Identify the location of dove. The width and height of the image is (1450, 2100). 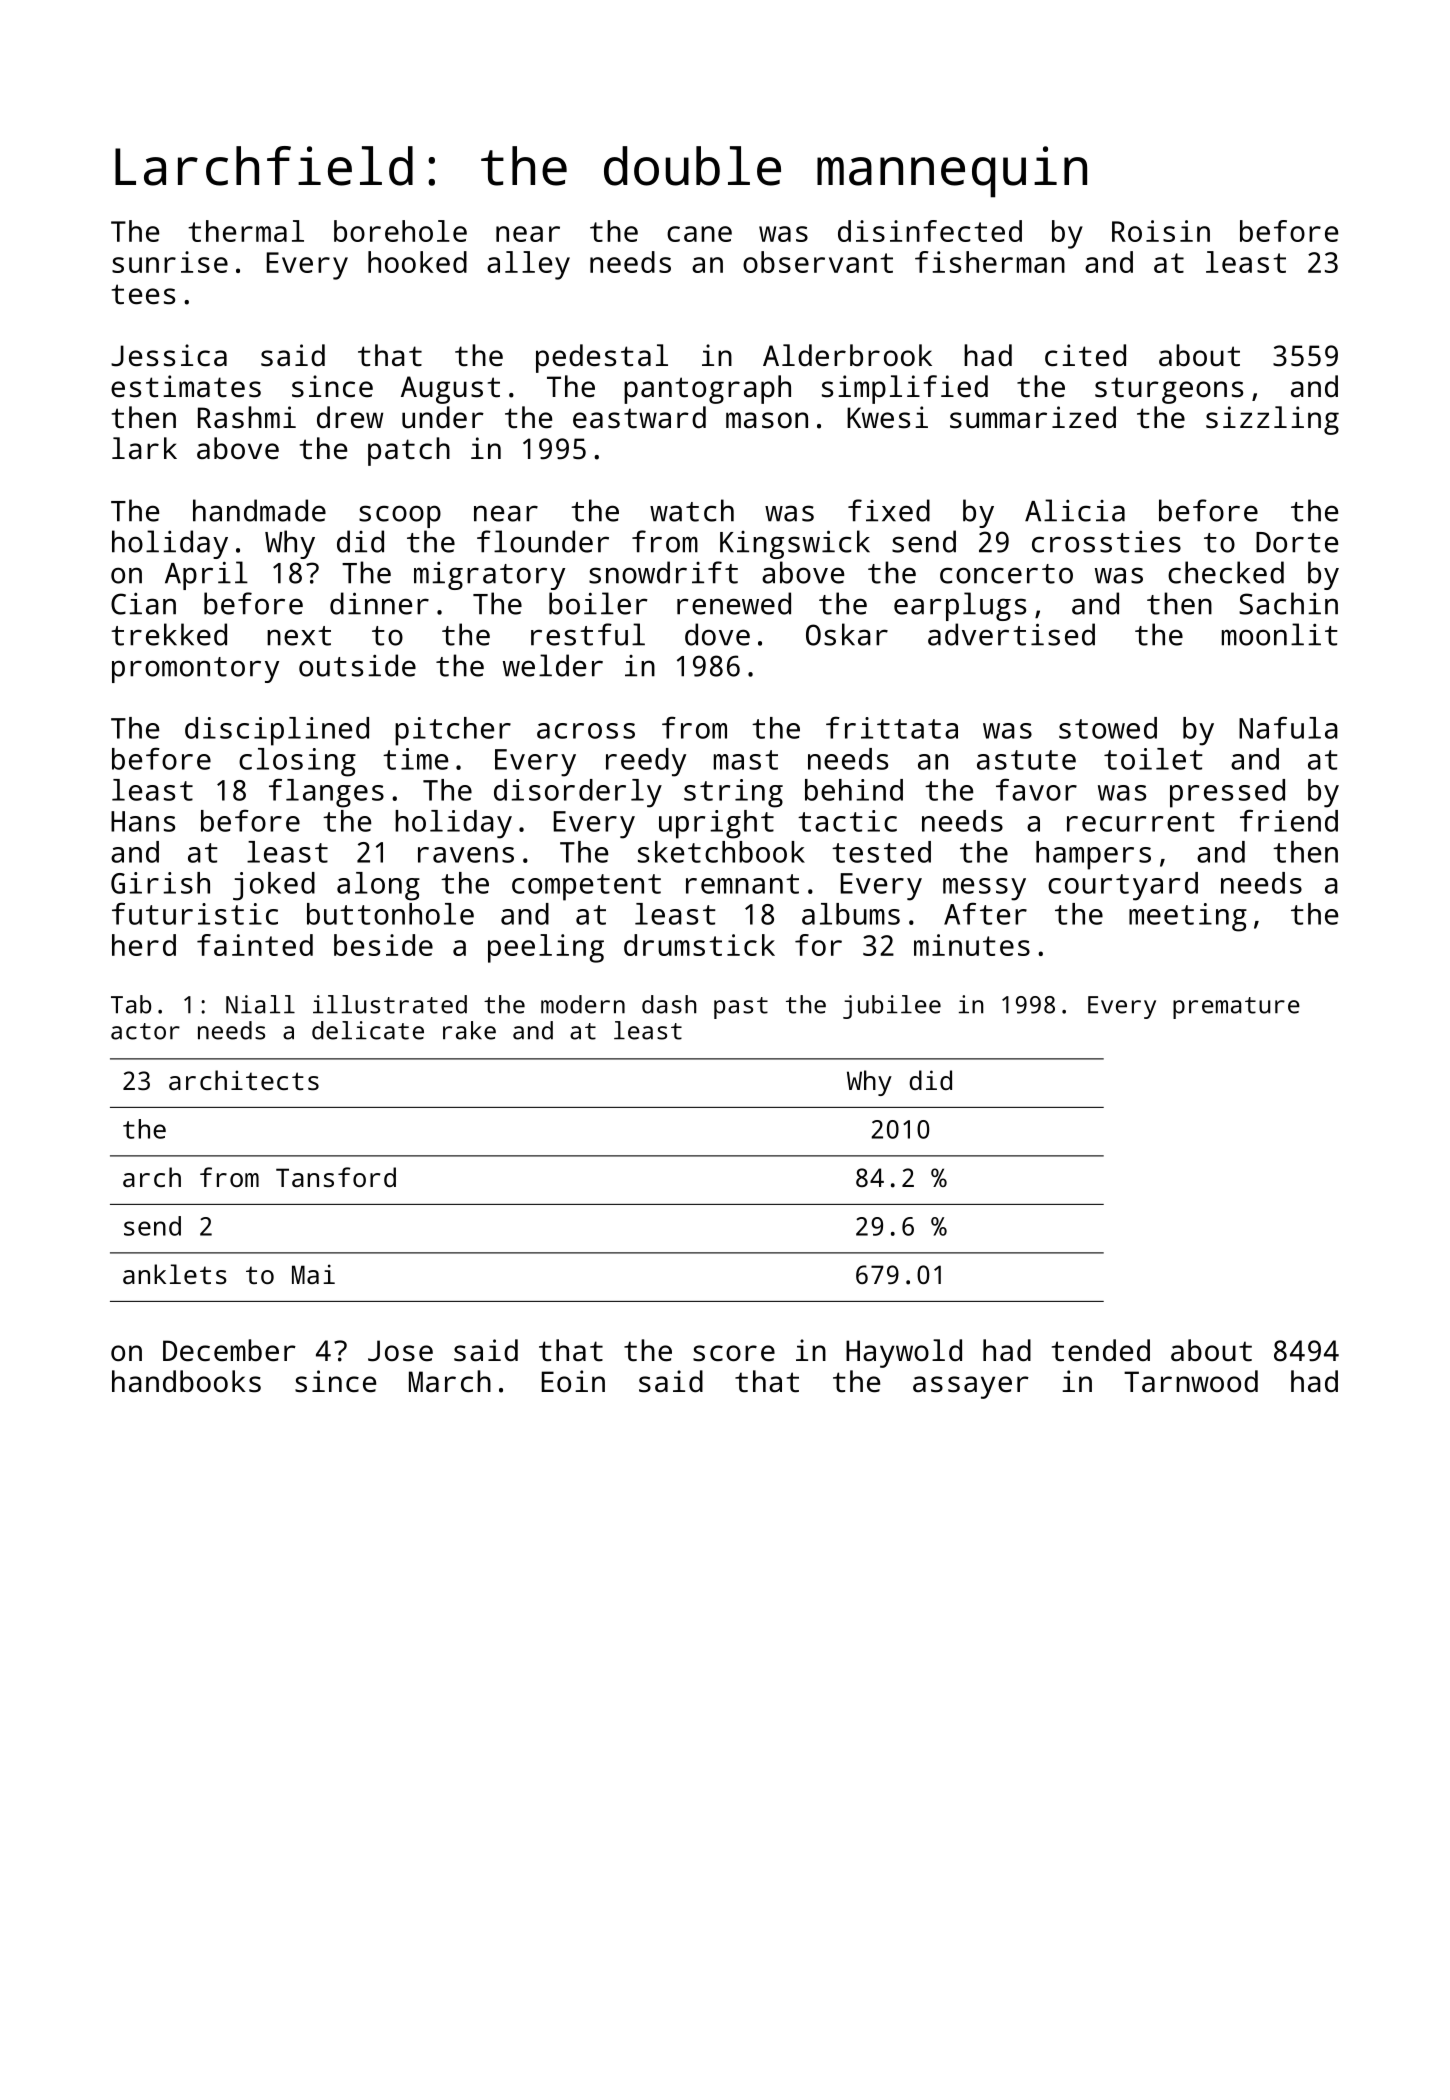
(717, 634).
